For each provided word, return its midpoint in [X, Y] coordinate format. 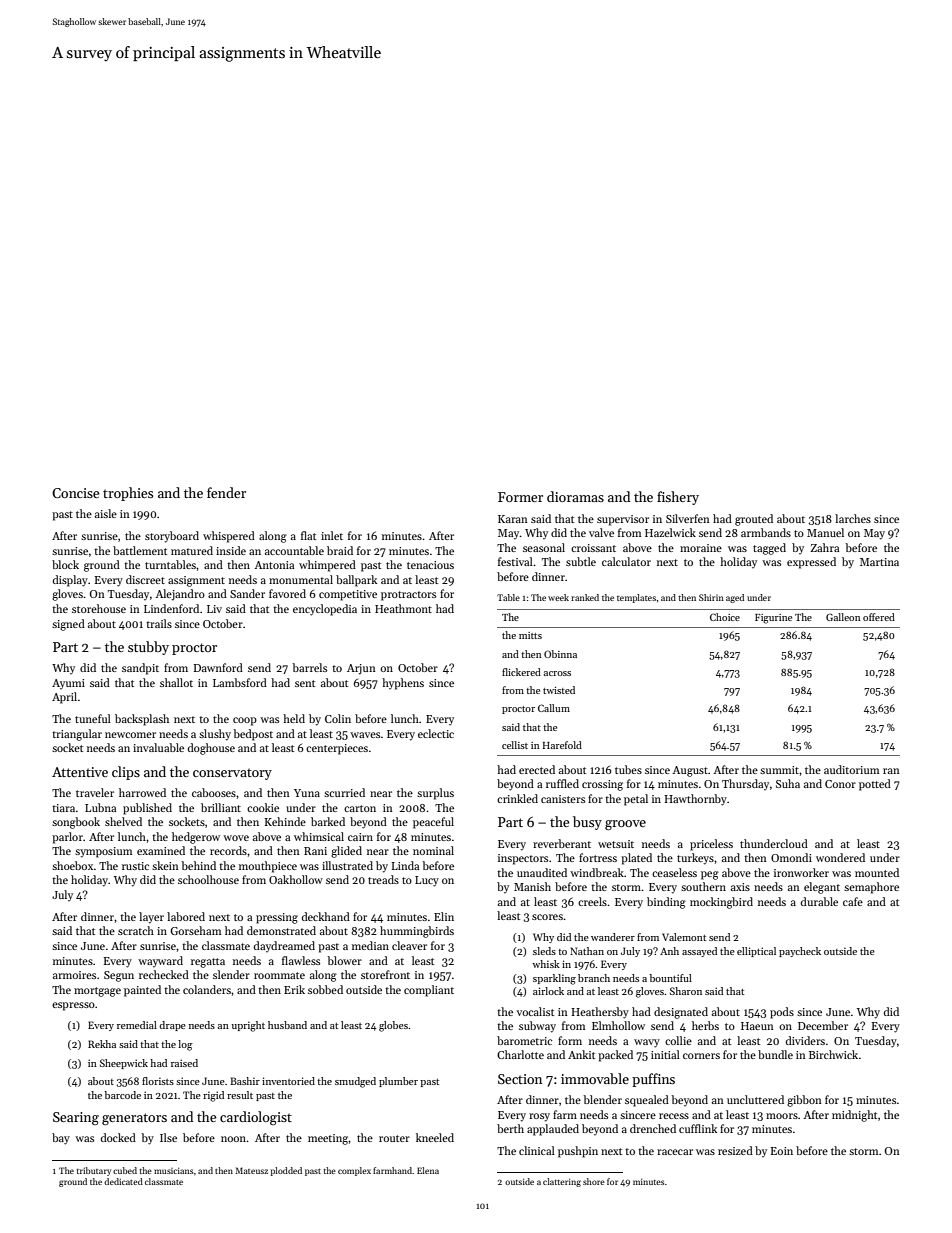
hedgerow [196, 838]
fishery [678, 498]
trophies [128, 494]
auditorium [851, 769]
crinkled [517, 798]
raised [184, 1063]
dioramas [575, 496]
